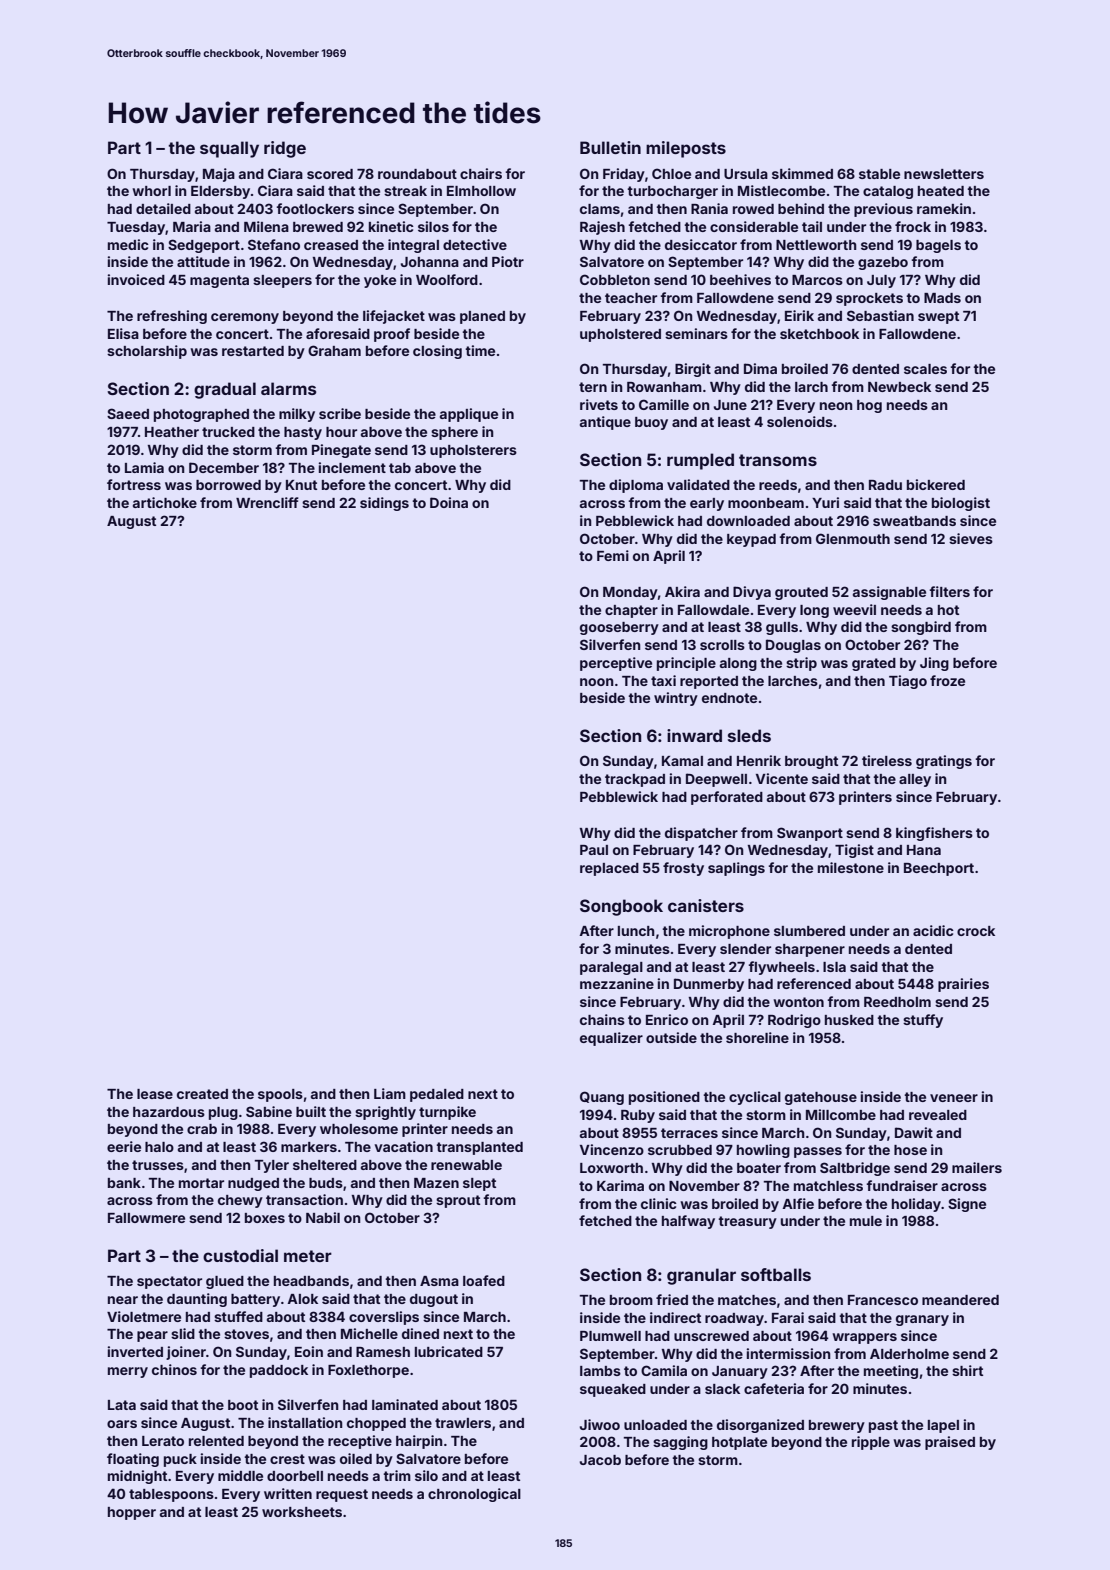 The width and height of the screenshot is (1110, 1570). Describe the element at coordinates (594, 850) in the screenshot. I see `Paul` at that location.
